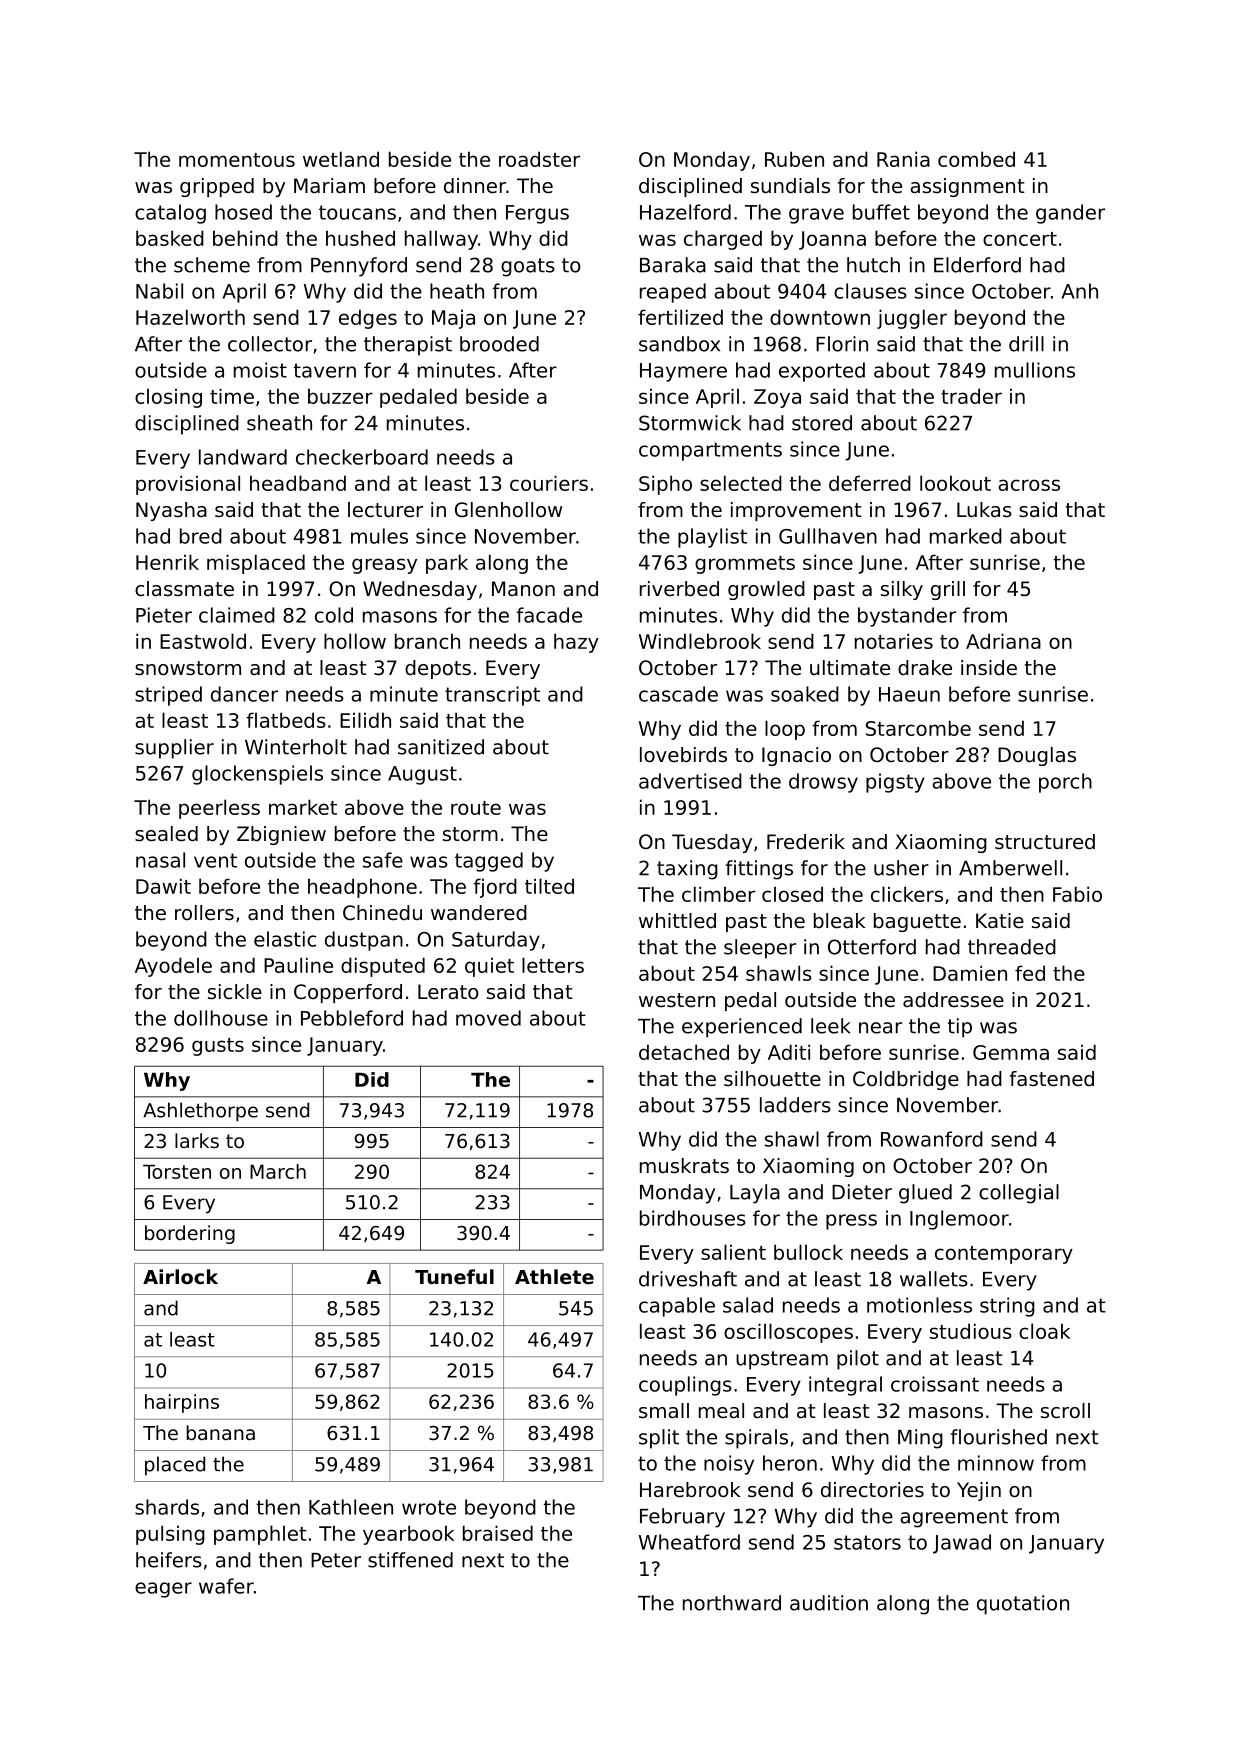  Describe the element at coordinates (977, 265) in the screenshot. I see `Elderford` at that location.
